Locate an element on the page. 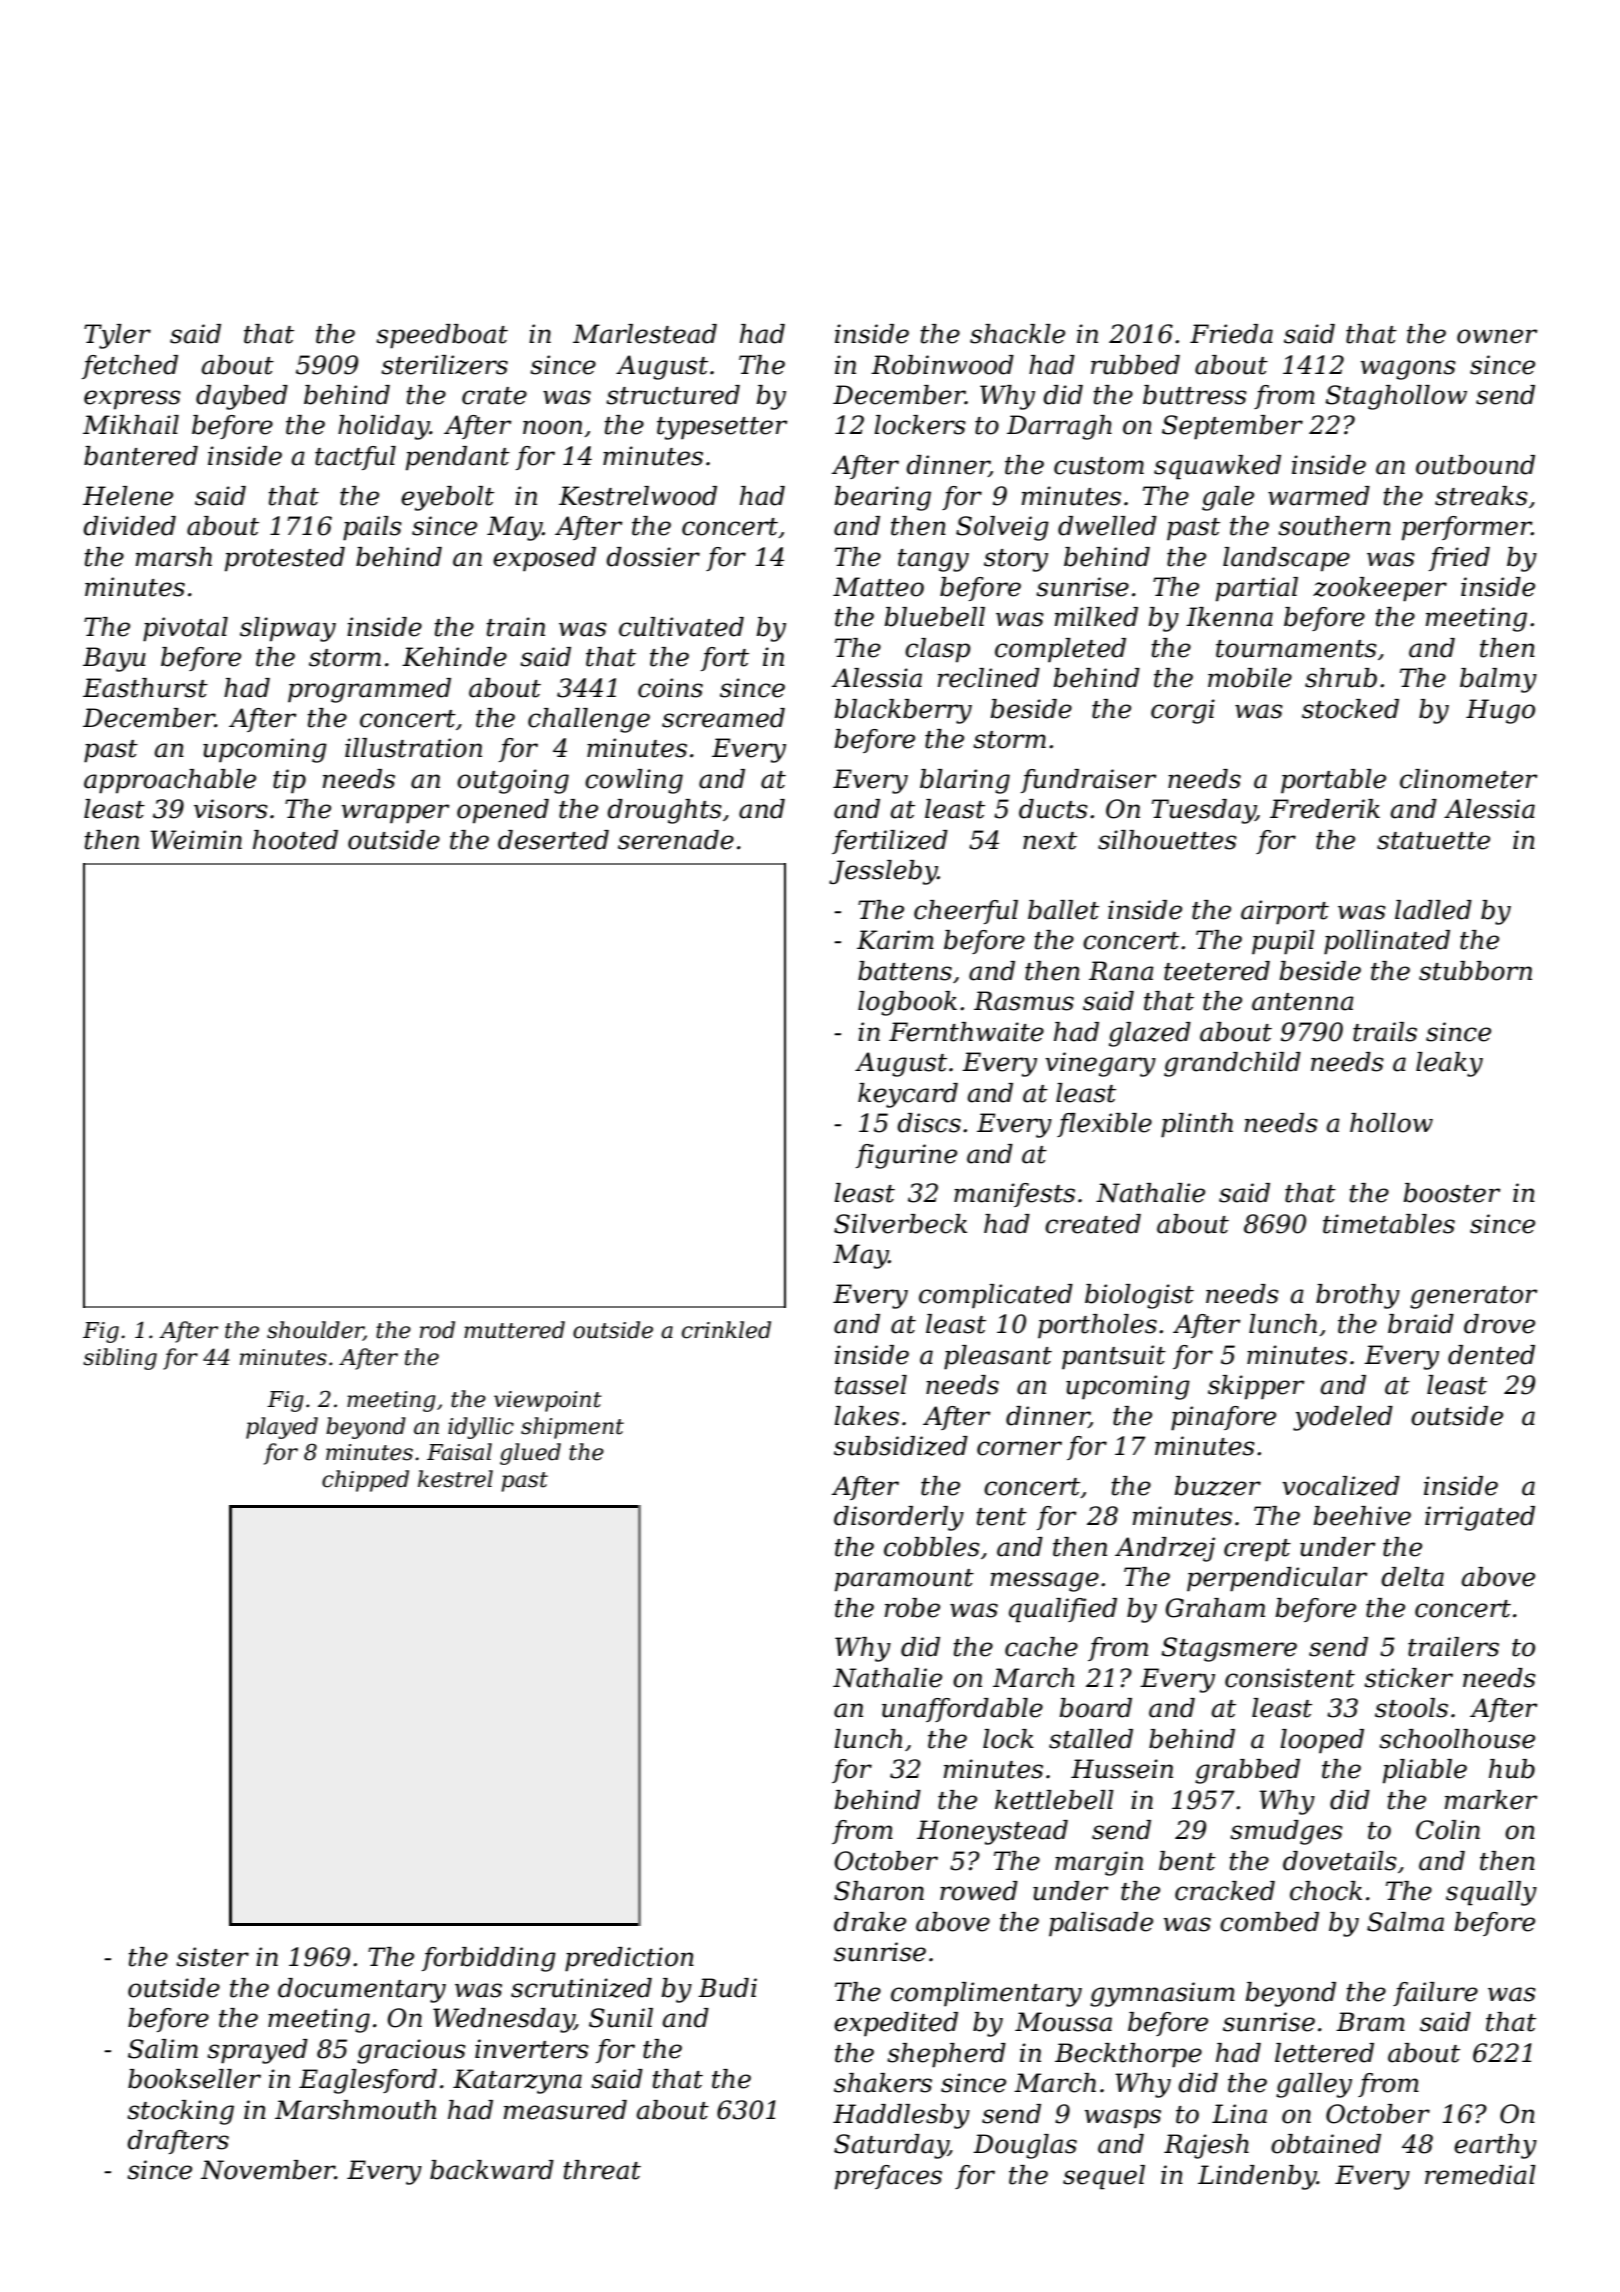 Image resolution: width=1620 pixels, height=2292 pixels. delta is located at coordinates (1412, 1577).
